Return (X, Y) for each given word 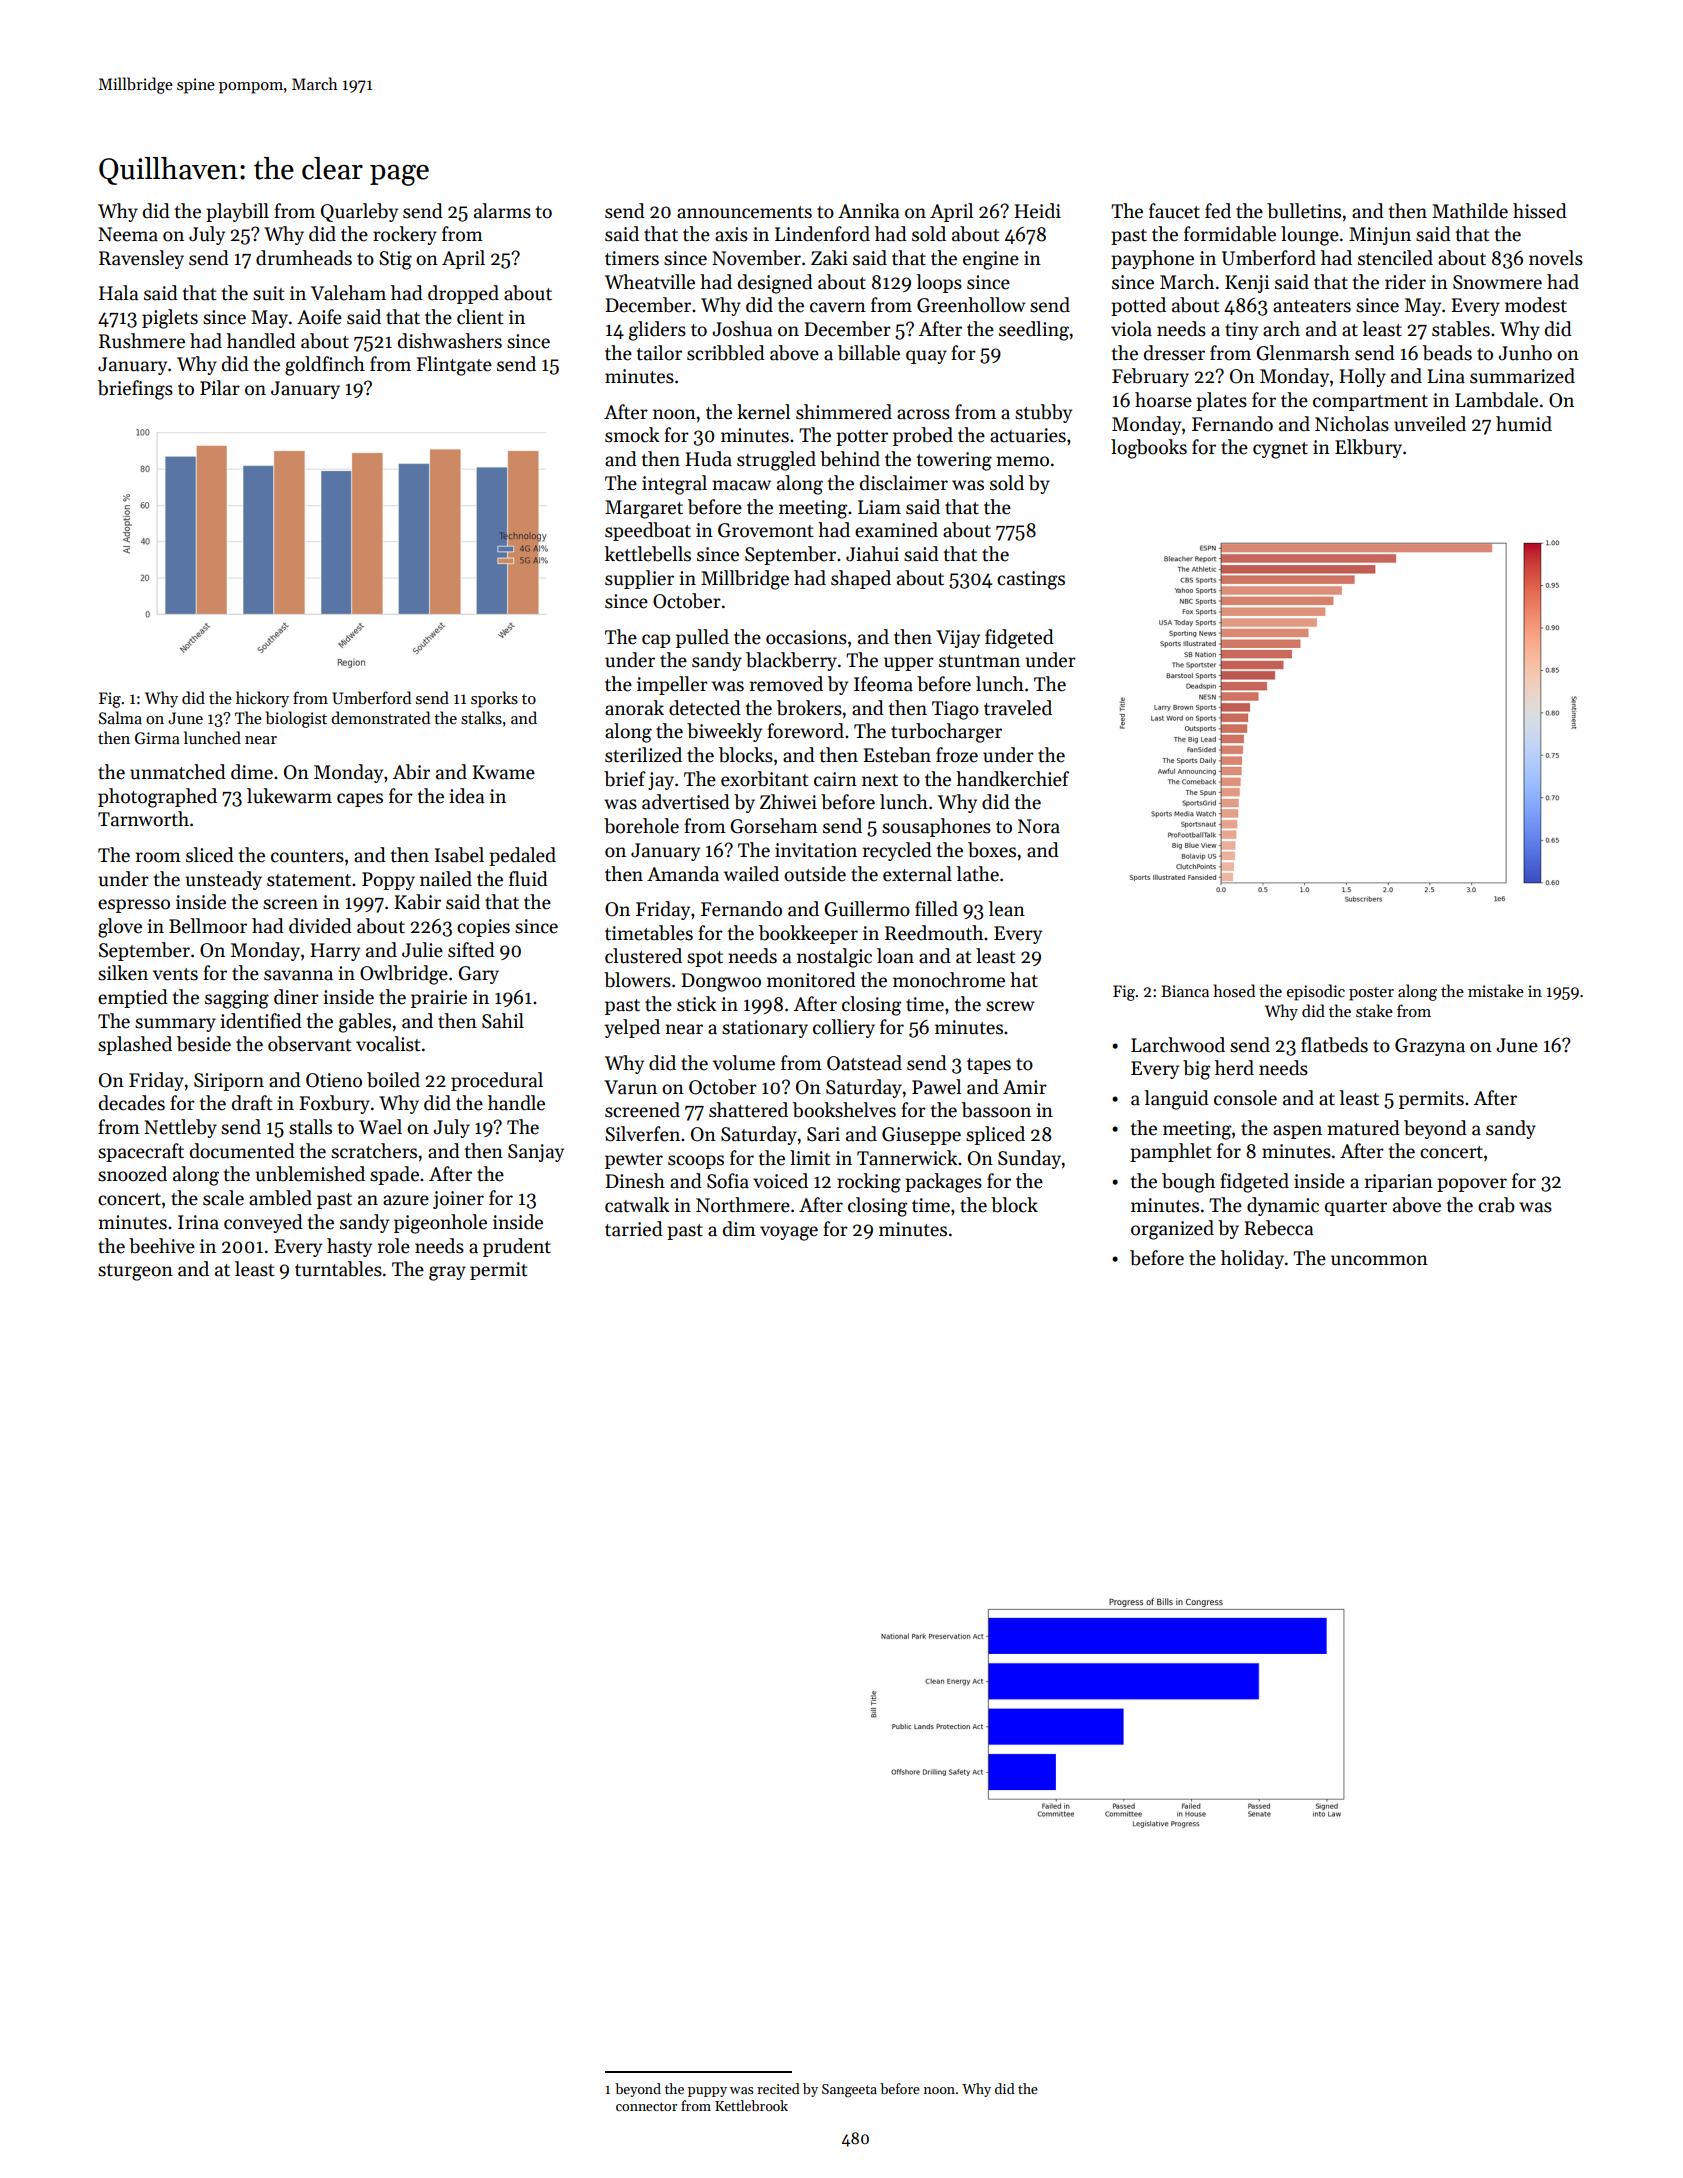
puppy (707, 2092)
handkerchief (1012, 779)
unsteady (223, 880)
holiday (1252, 1259)
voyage (789, 1233)
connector (646, 2106)
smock (632, 435)
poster (1371, 994)
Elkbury (1368, 448)
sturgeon (135, 1272)
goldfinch (325, 366)
